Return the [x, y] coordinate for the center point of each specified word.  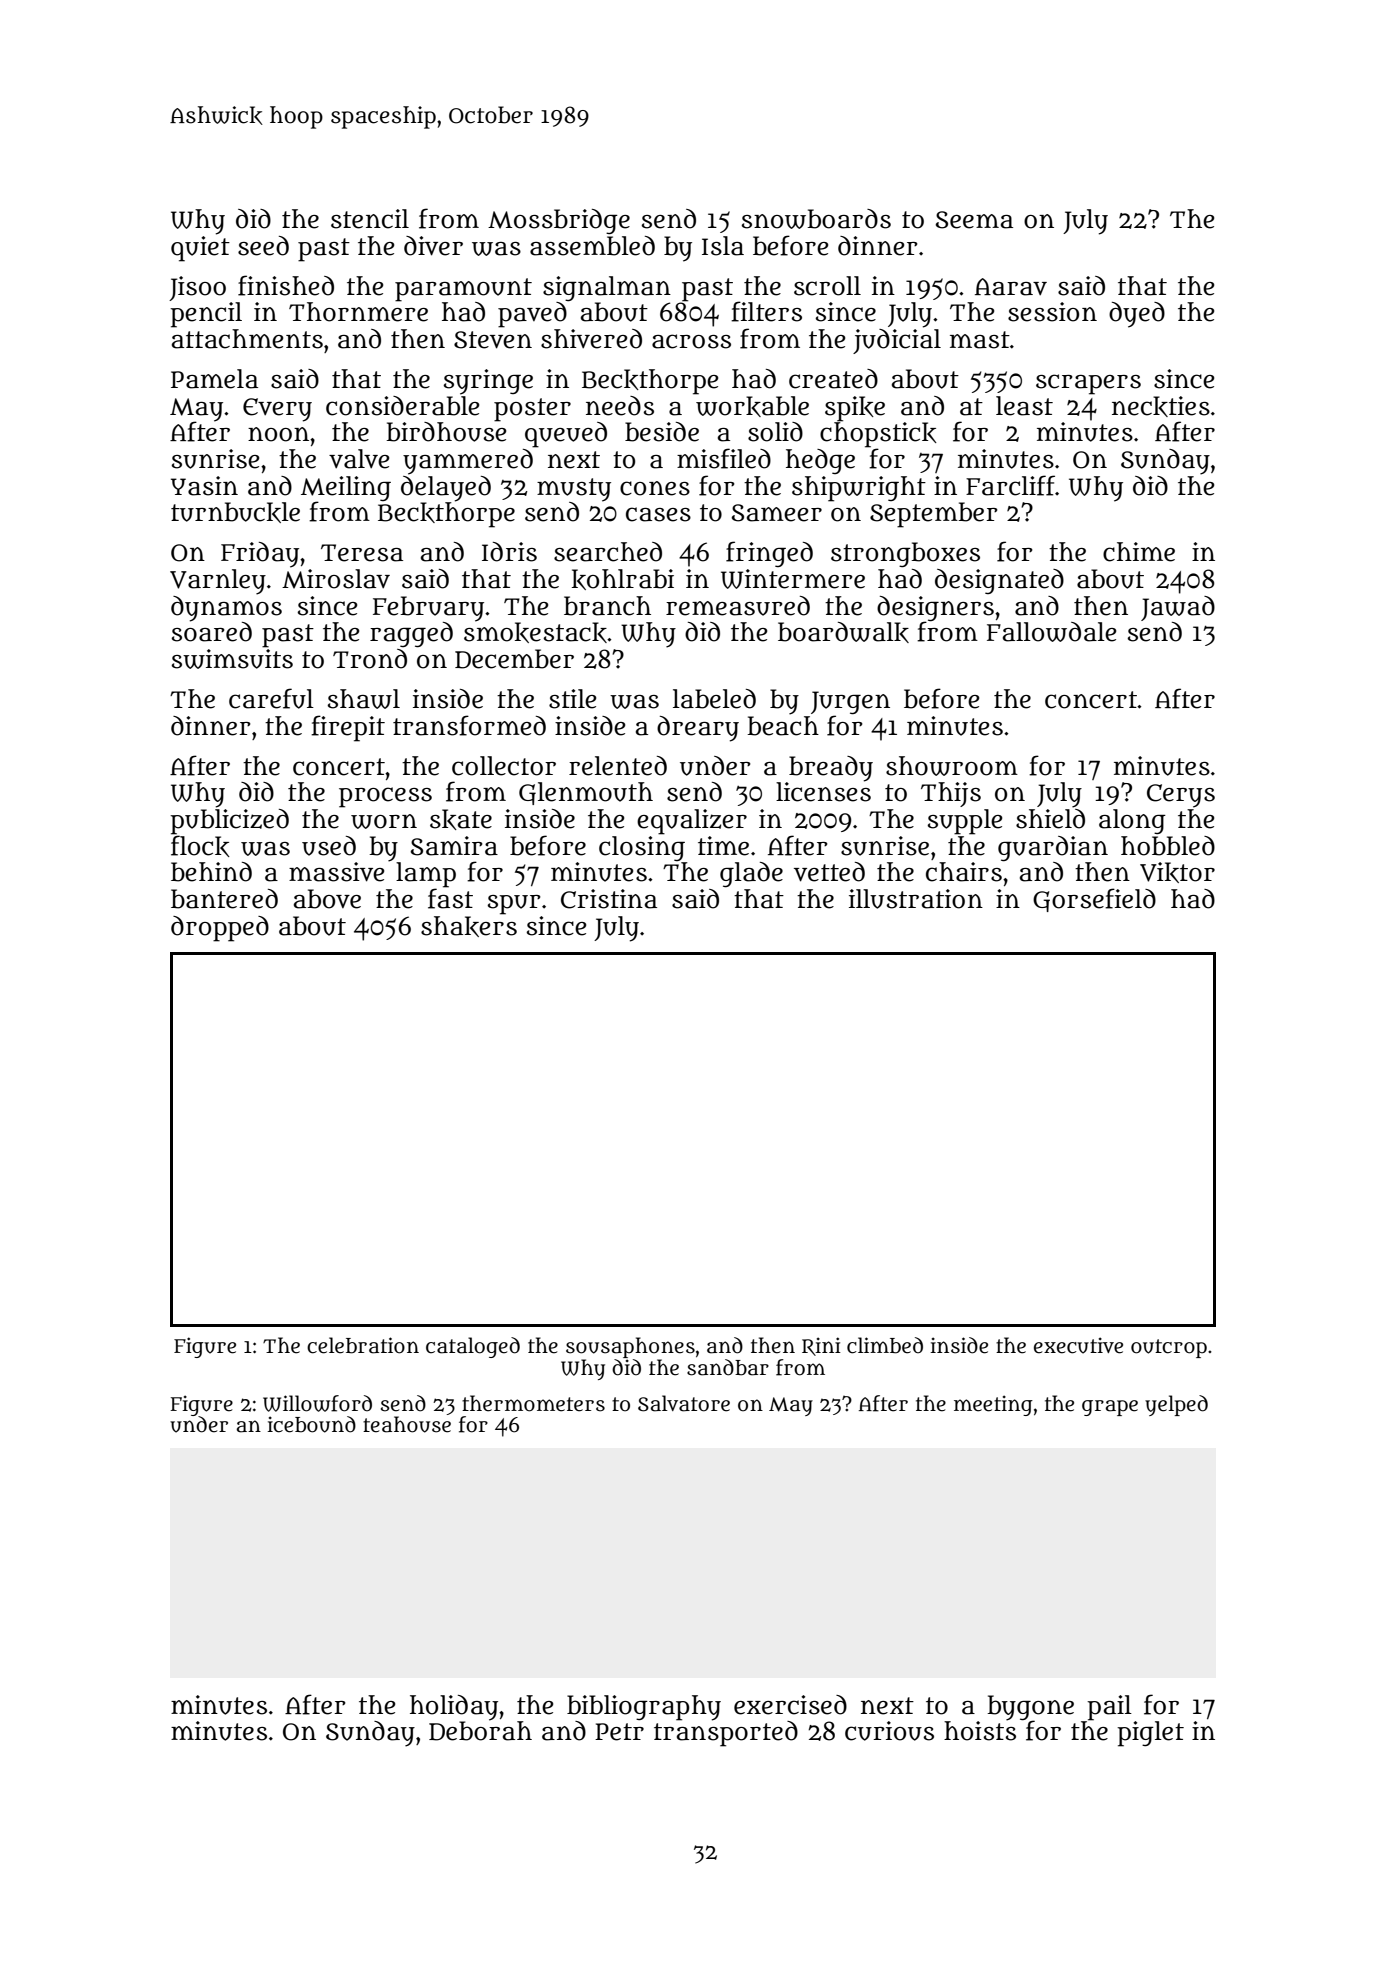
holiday [454, 1708]
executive [1078, 1345]
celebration [363, 1345]
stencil [370, 219]
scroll [827, 286]
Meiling [346, 488]
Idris [509, 552]
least [1024, 406]
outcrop [1169, 1348]
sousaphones [630, 1347]
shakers [469, 926]
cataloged [473, 1347]
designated [999, 581]
